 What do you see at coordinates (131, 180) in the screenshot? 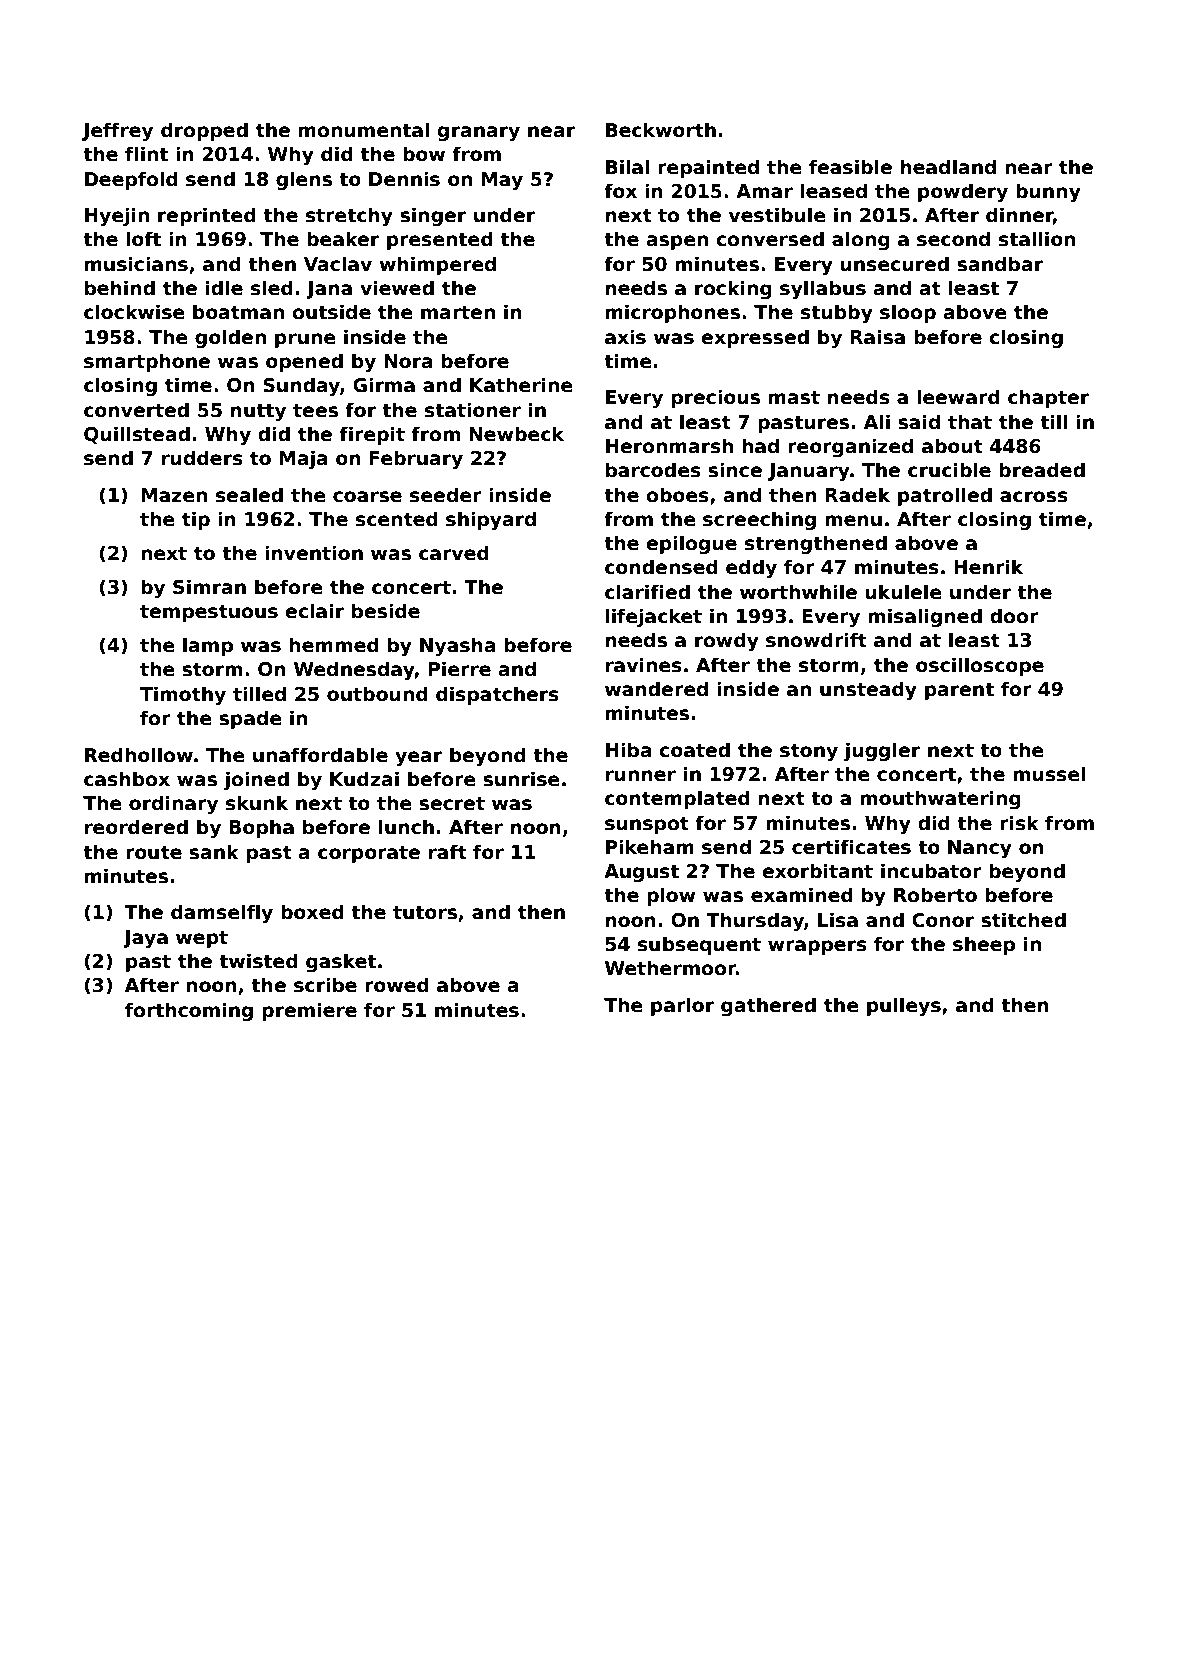
I see `Deepfold` at bounding box center [131, 180].
